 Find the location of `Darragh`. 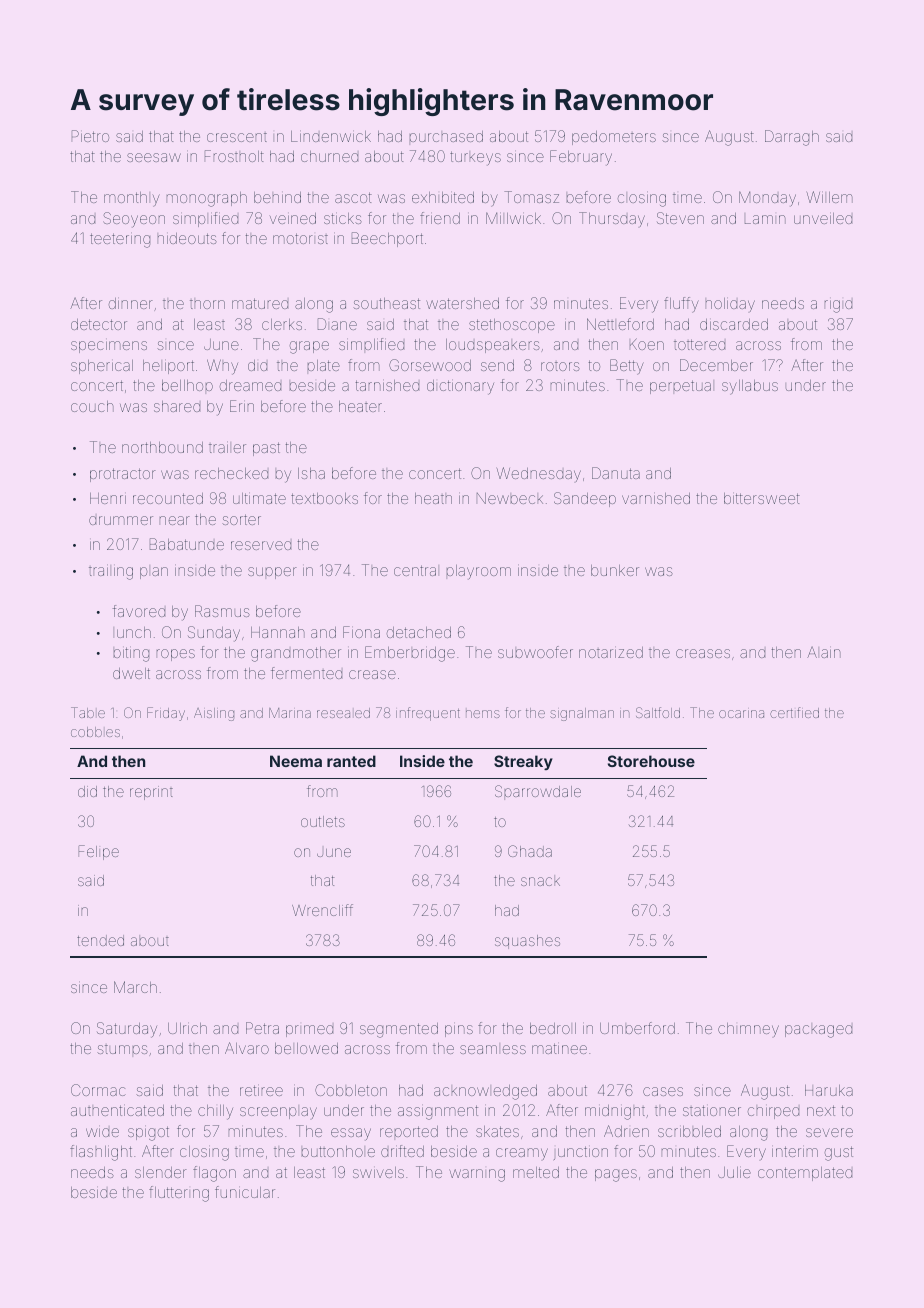

Darragh is located at coordinates (792, 138).
